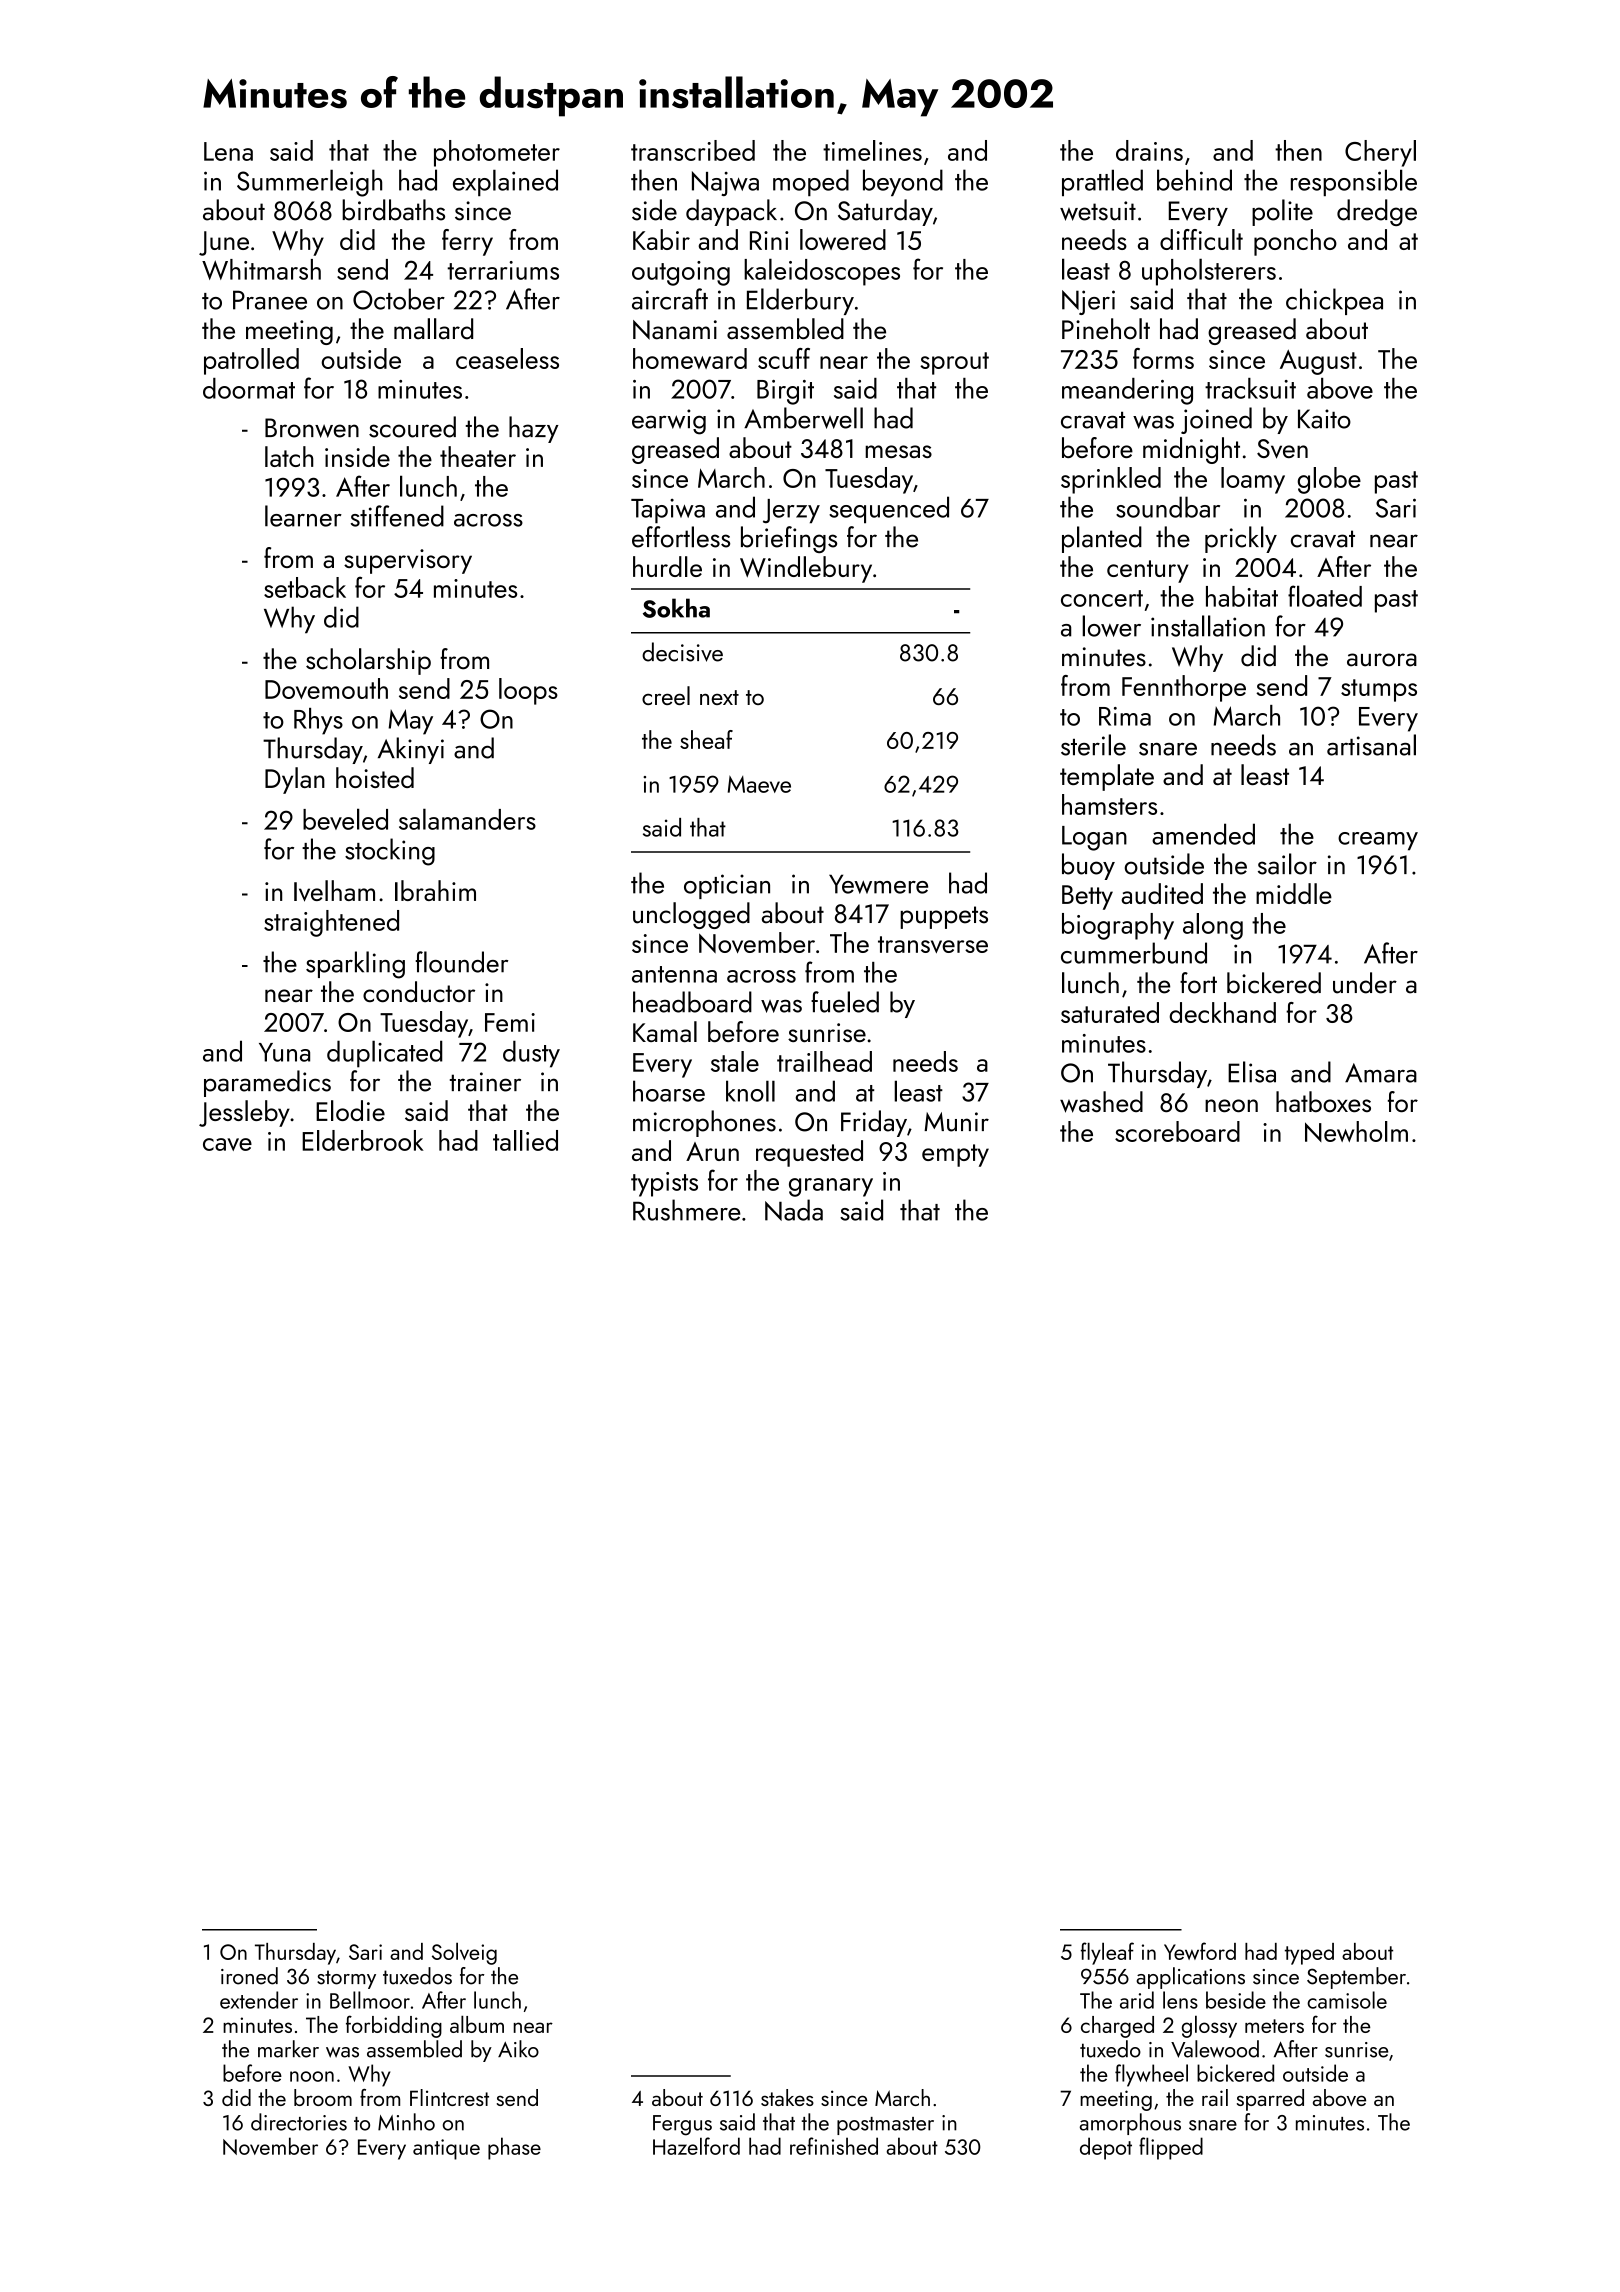 This page has height=2292, width=1620. What do you see at coordinates (288, 2049) in the page?
I see `marker` at bounding box center [288, 2049].
